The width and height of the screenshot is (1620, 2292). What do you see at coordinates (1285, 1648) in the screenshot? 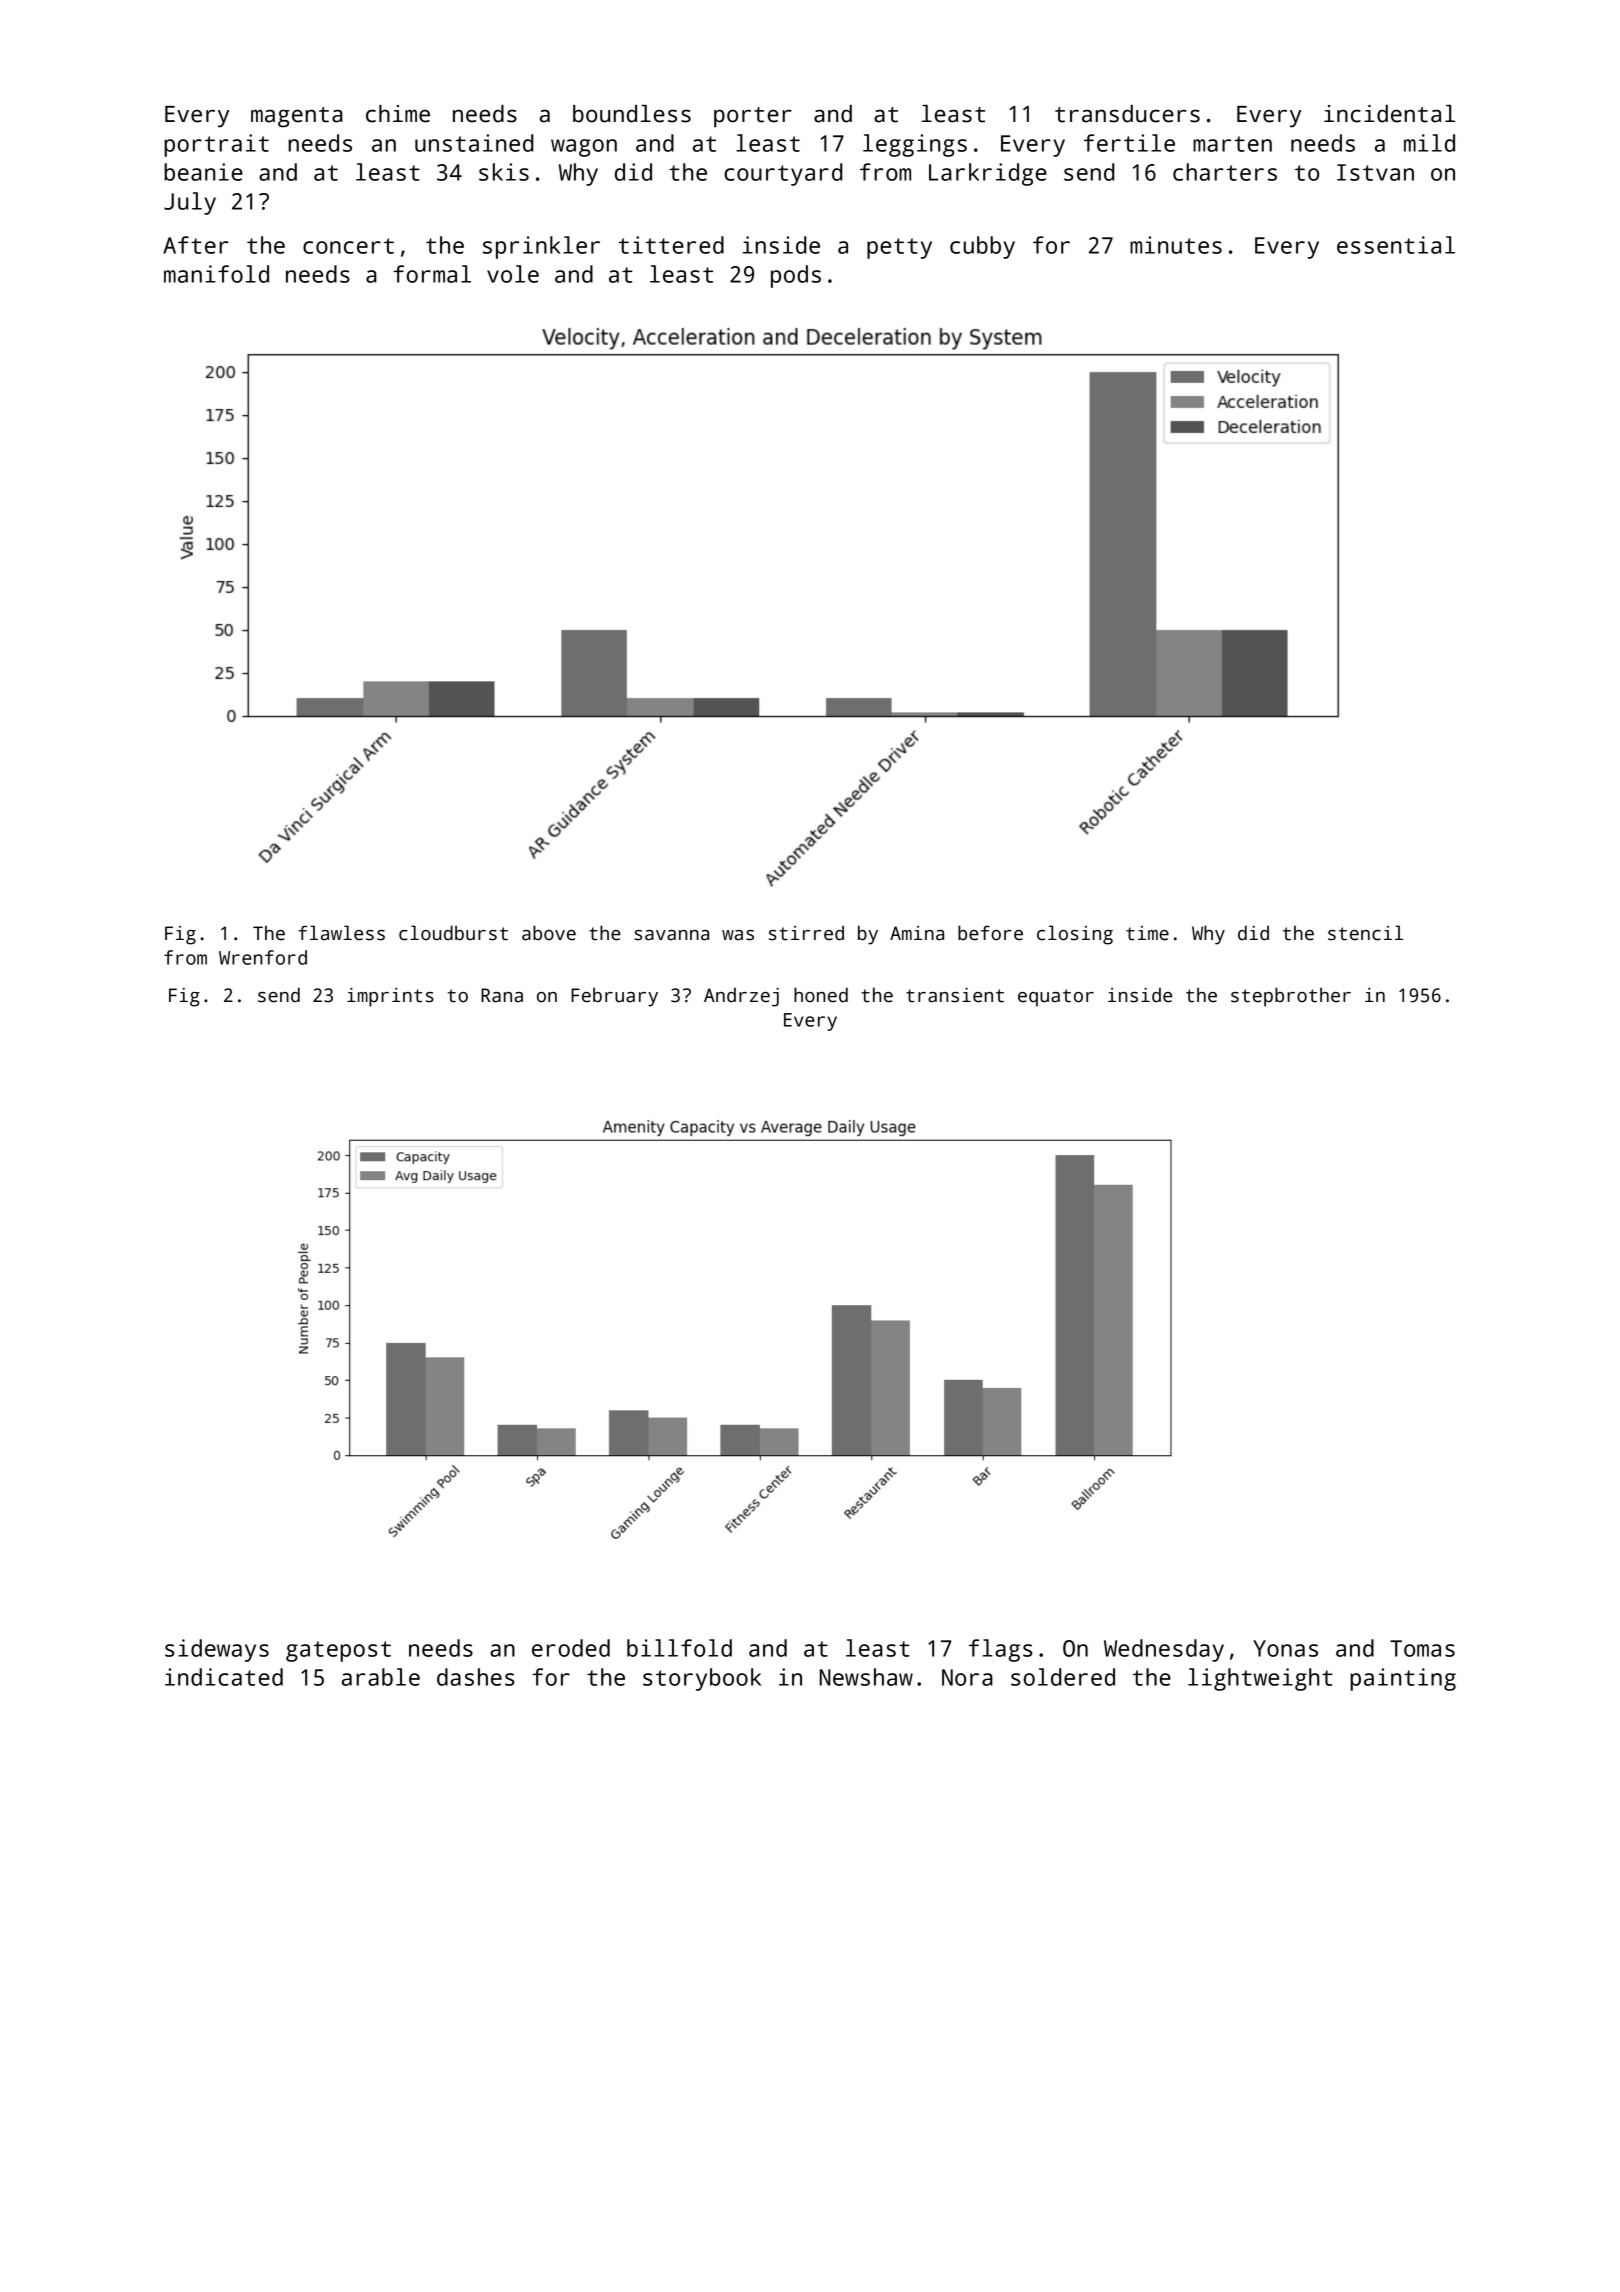
I see `Yonas` at bounding box center [1285, 1648].
